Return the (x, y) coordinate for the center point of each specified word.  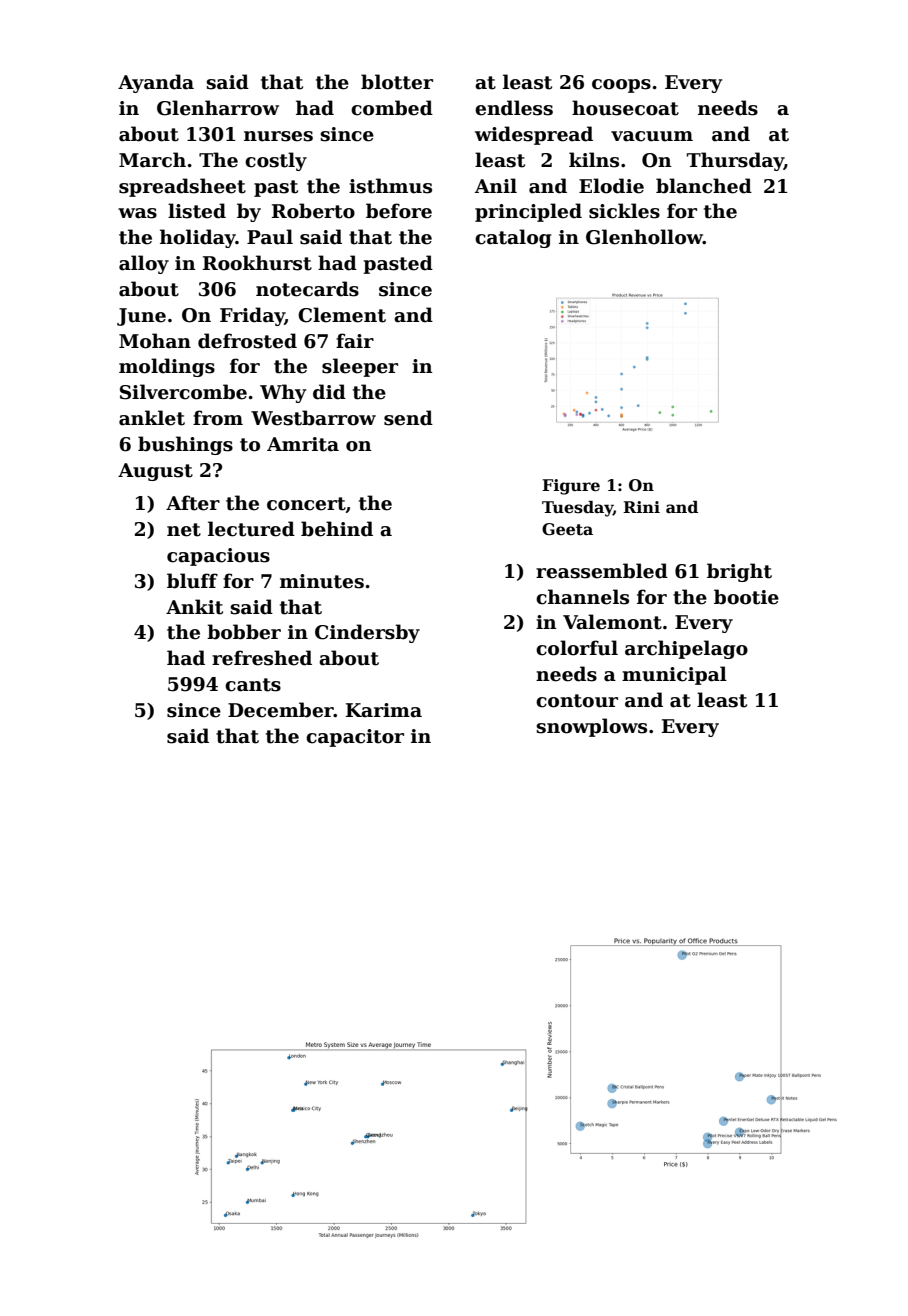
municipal (674, 675)
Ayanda (156, 83)
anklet (152, 418)
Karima (384, 710)
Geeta (567, 529)
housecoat (625, 108)
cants (253, 685)
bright (739, 572)
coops (621, 86)
